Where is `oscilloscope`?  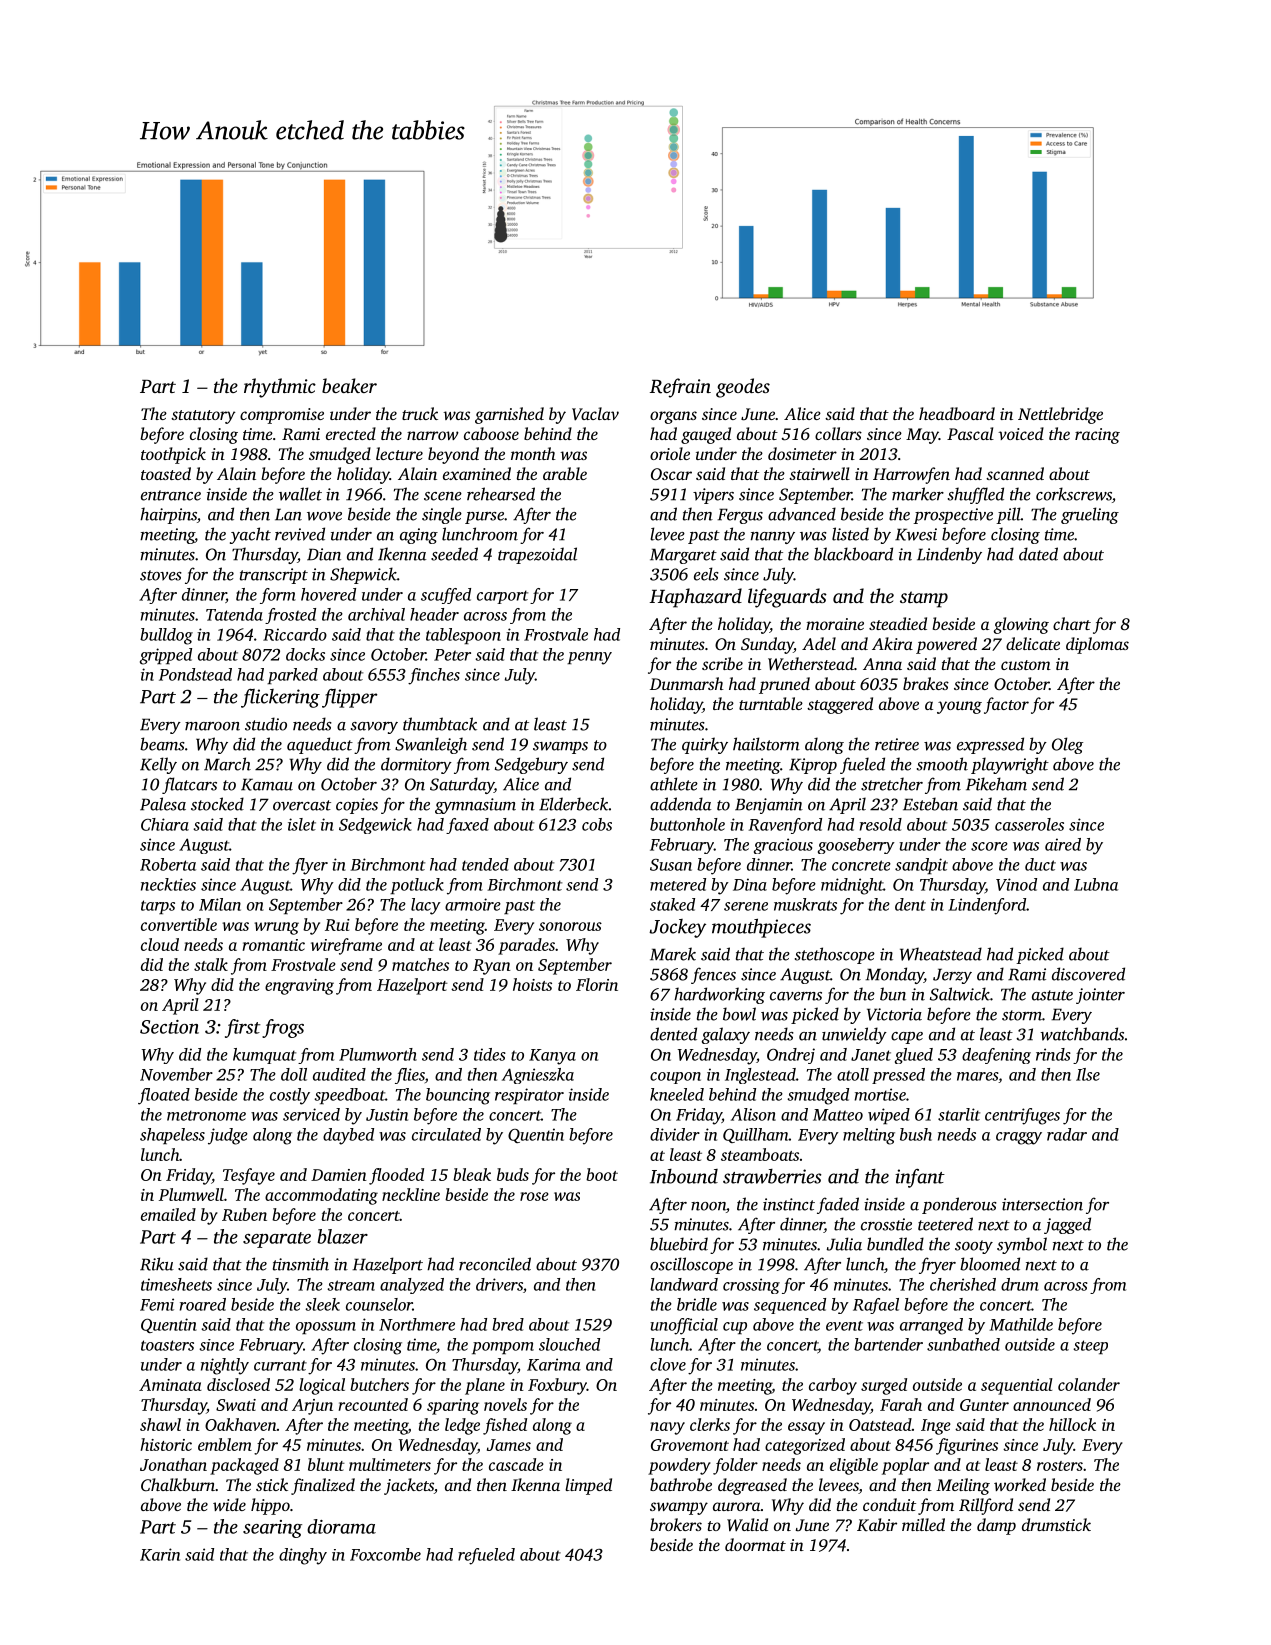 oscilloscope is located at coordinates (691, 1265).
